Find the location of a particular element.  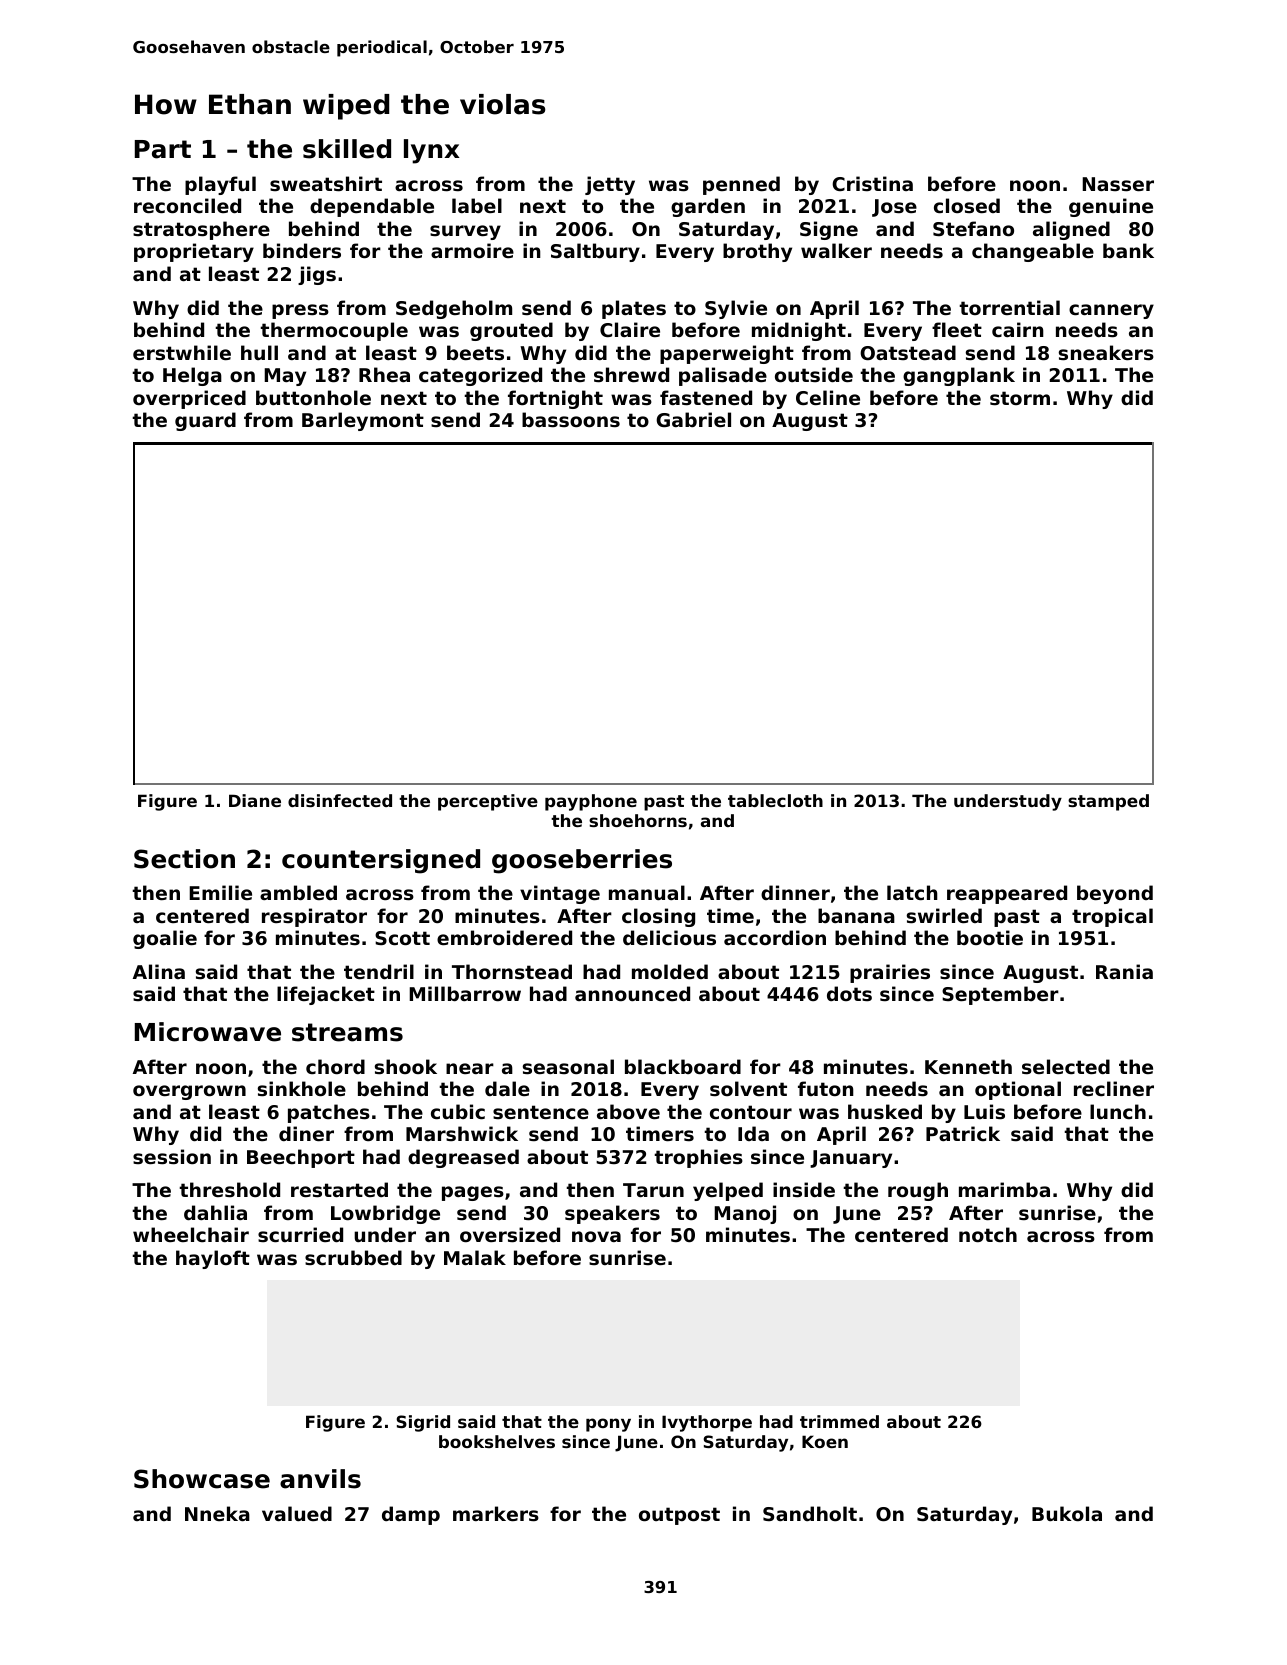

valued is located at coordinates (297, 1513).
